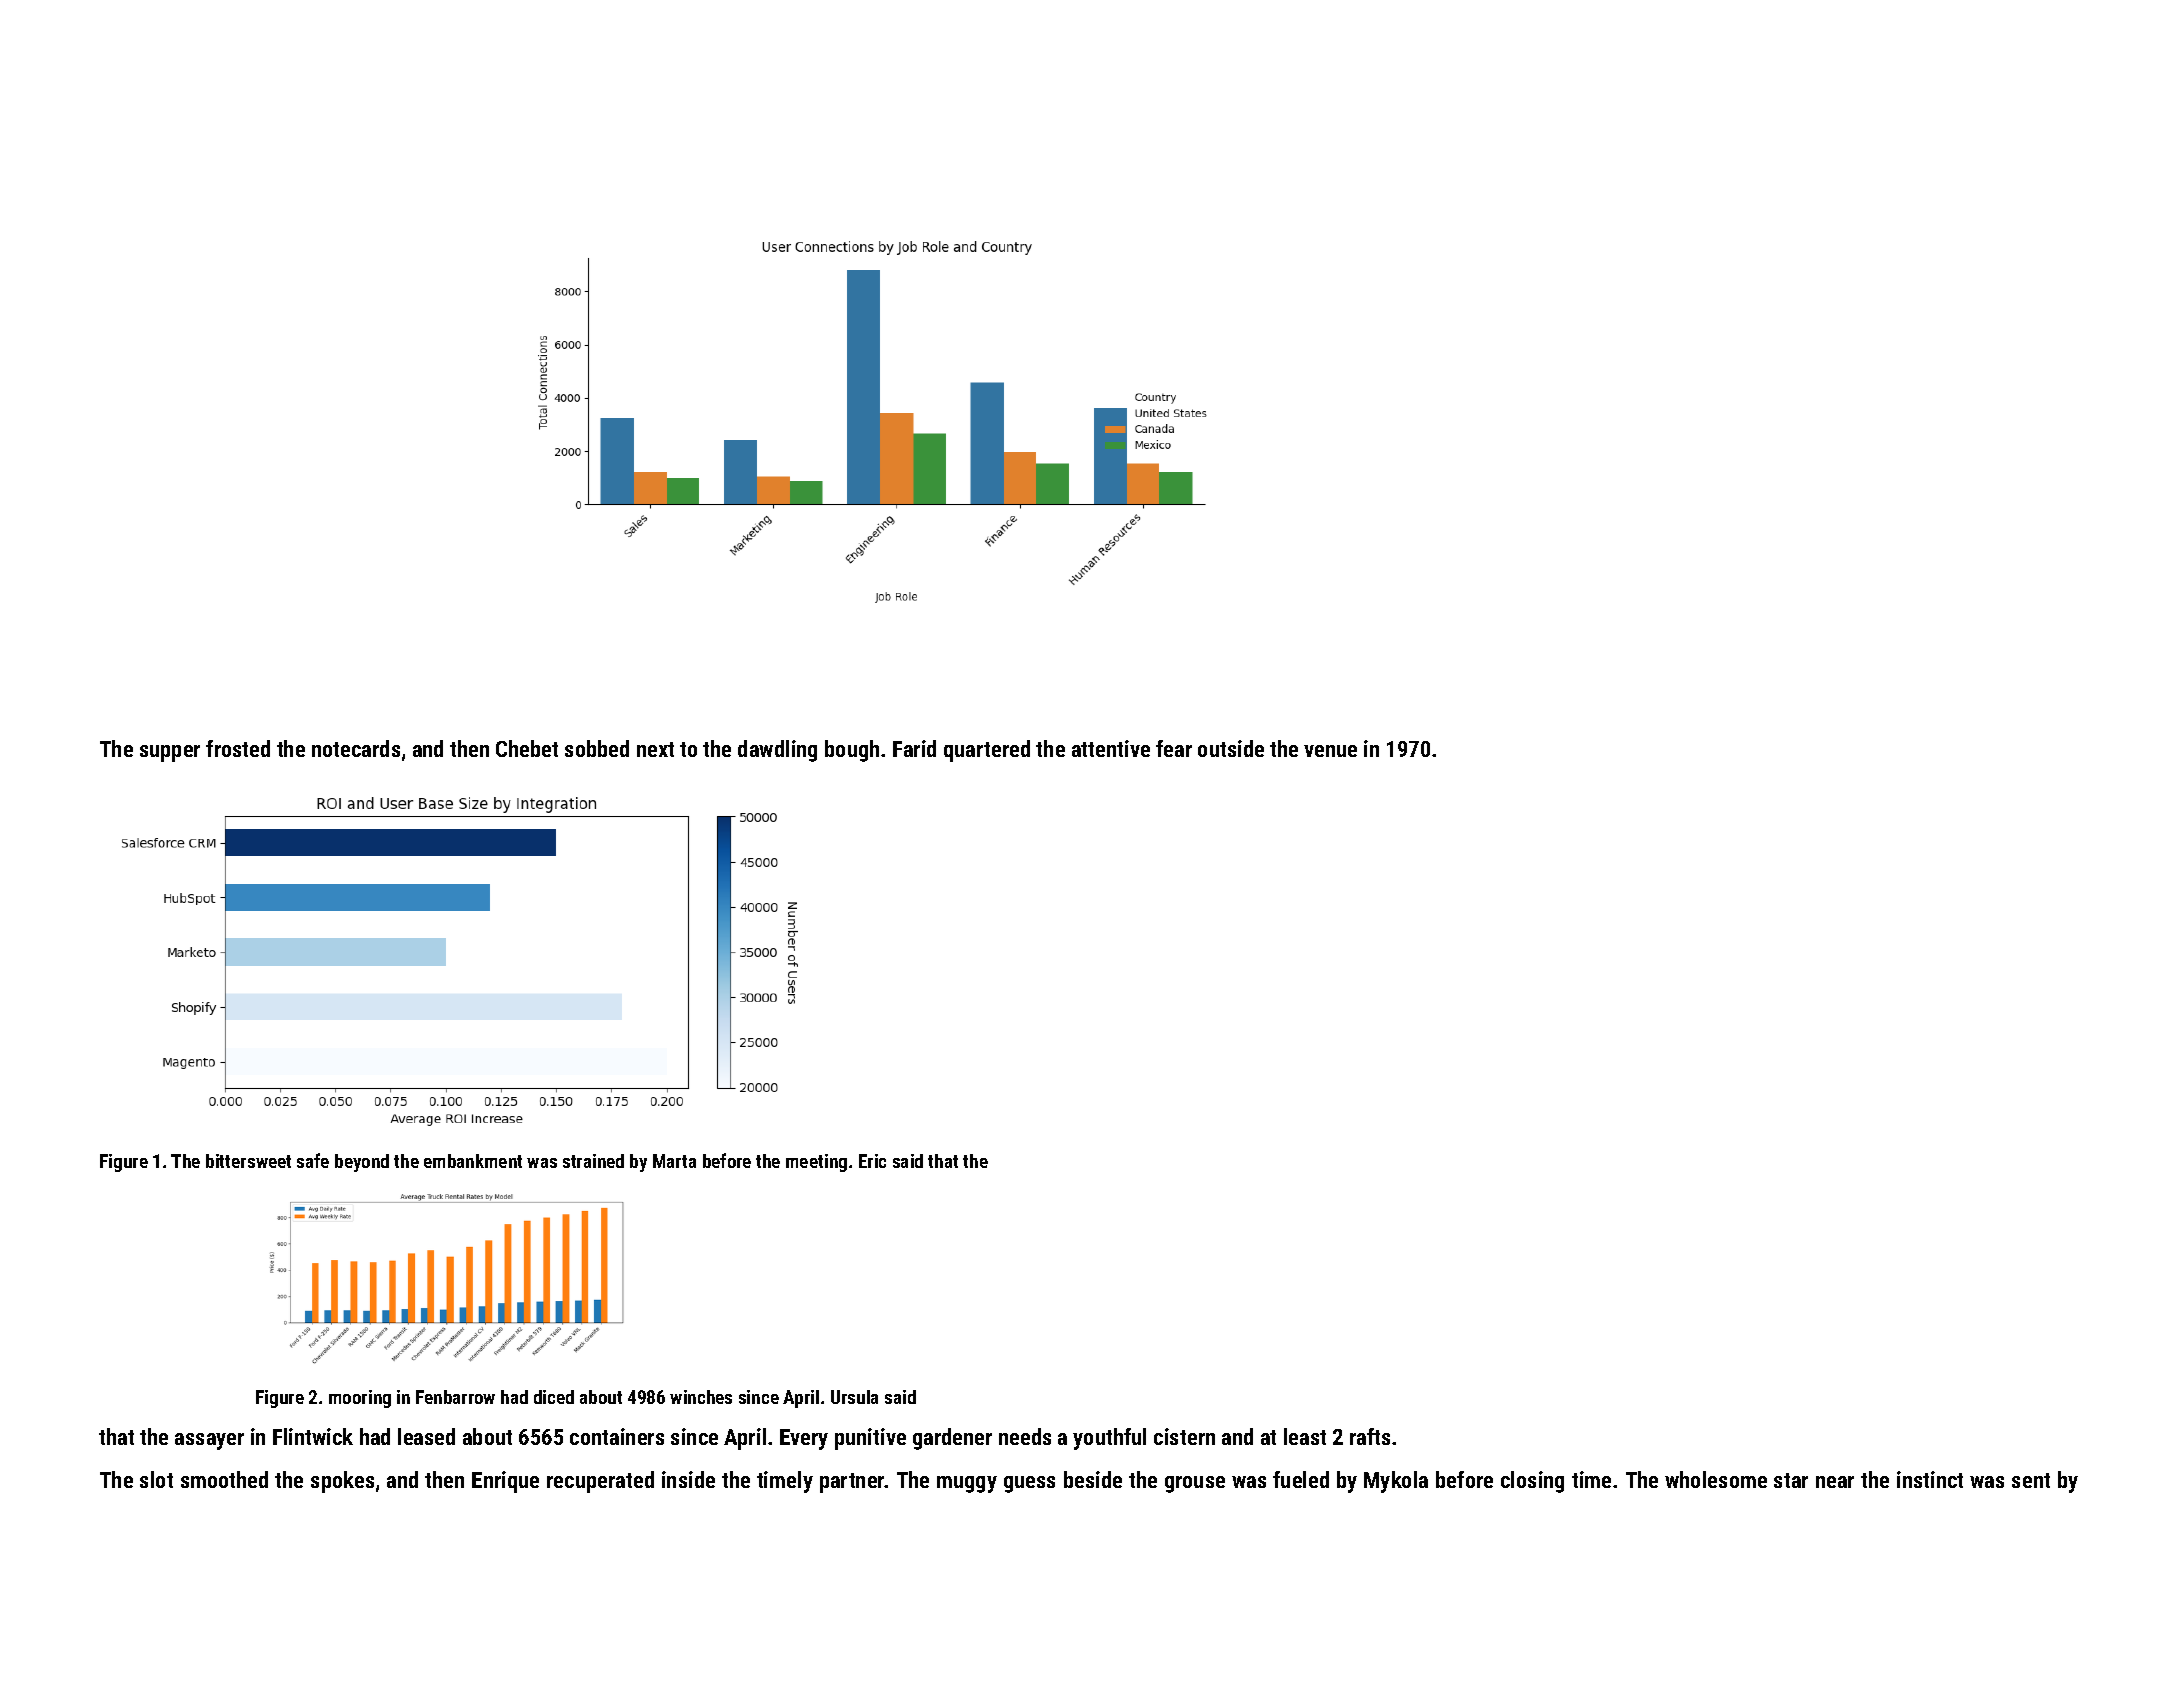 The image size is (2178, 1683). What do you see at coordinates (1370, 1436) in the image?
I see `rafts` at bounding box center [1370, 1436].
